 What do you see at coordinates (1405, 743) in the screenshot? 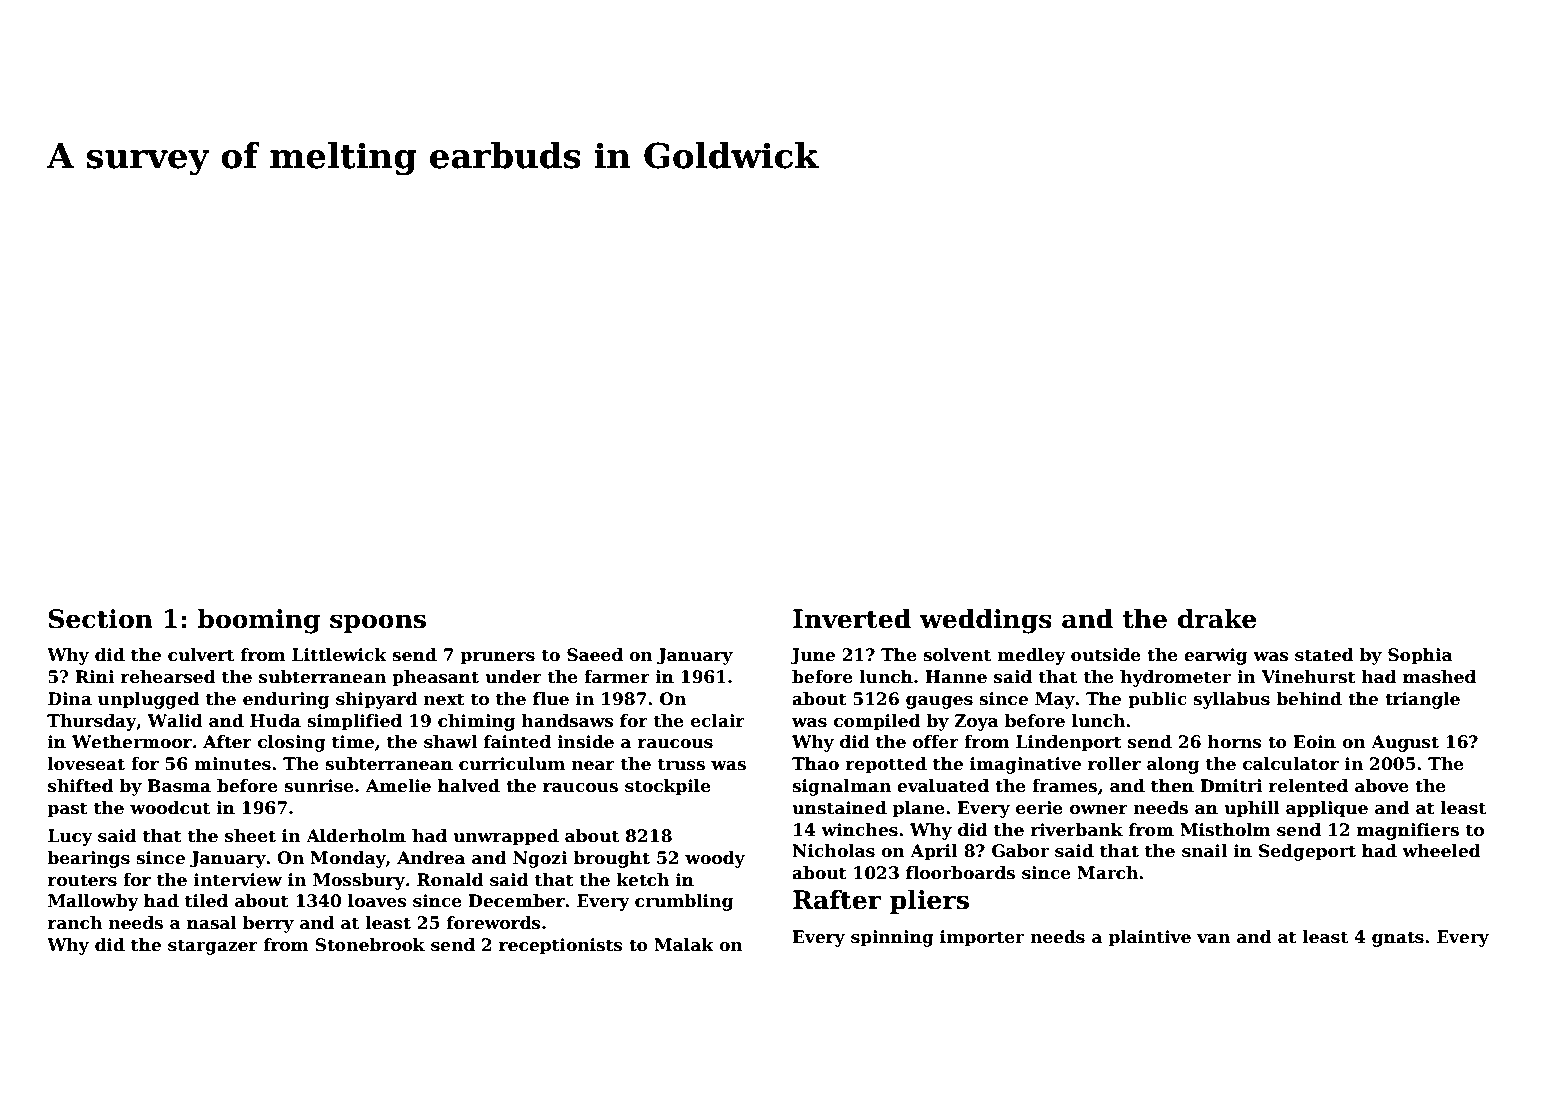
I see `August` at bounding box center [1405, 743].
